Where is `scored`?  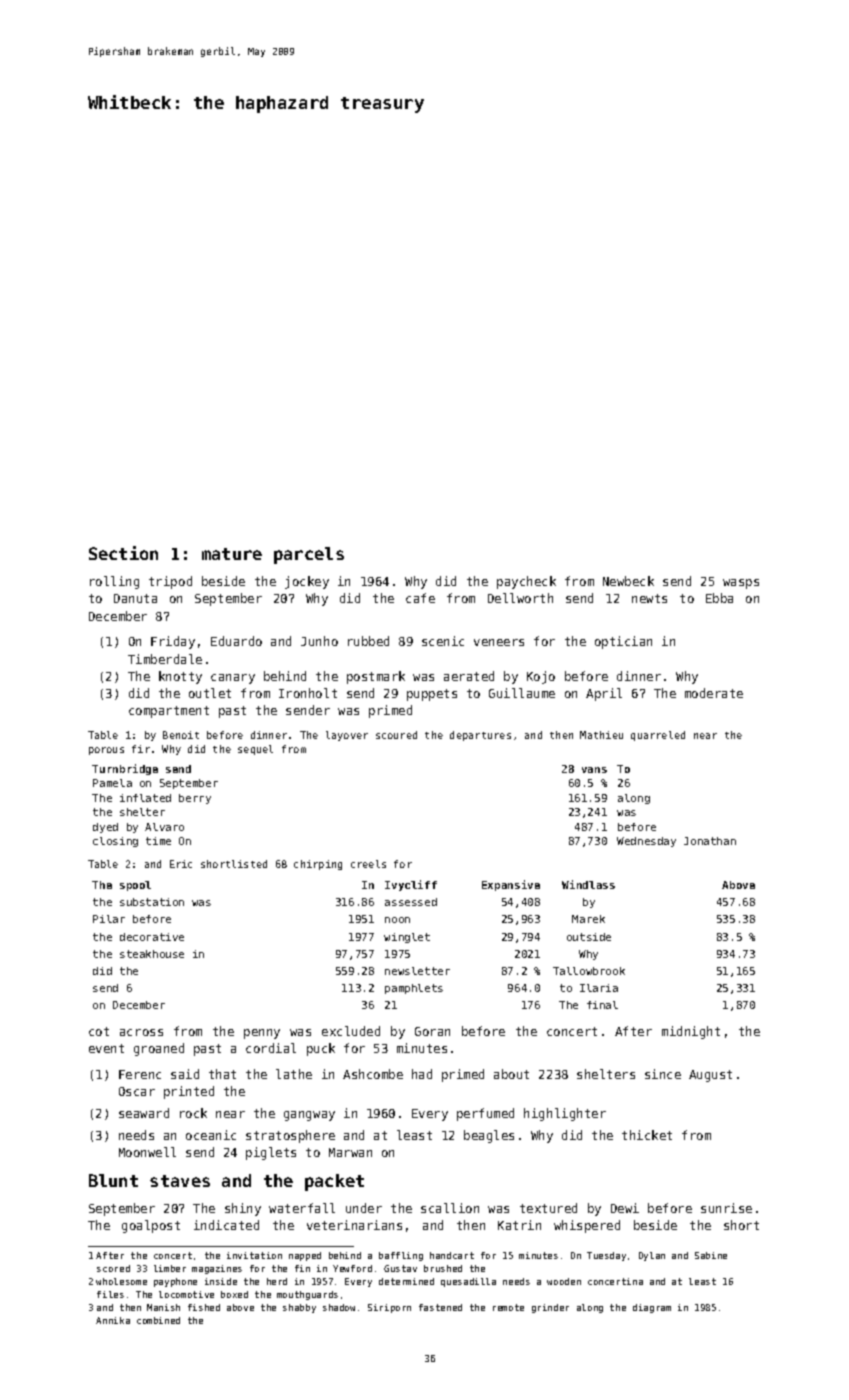
scored is located at coordinates (113, 1268).
